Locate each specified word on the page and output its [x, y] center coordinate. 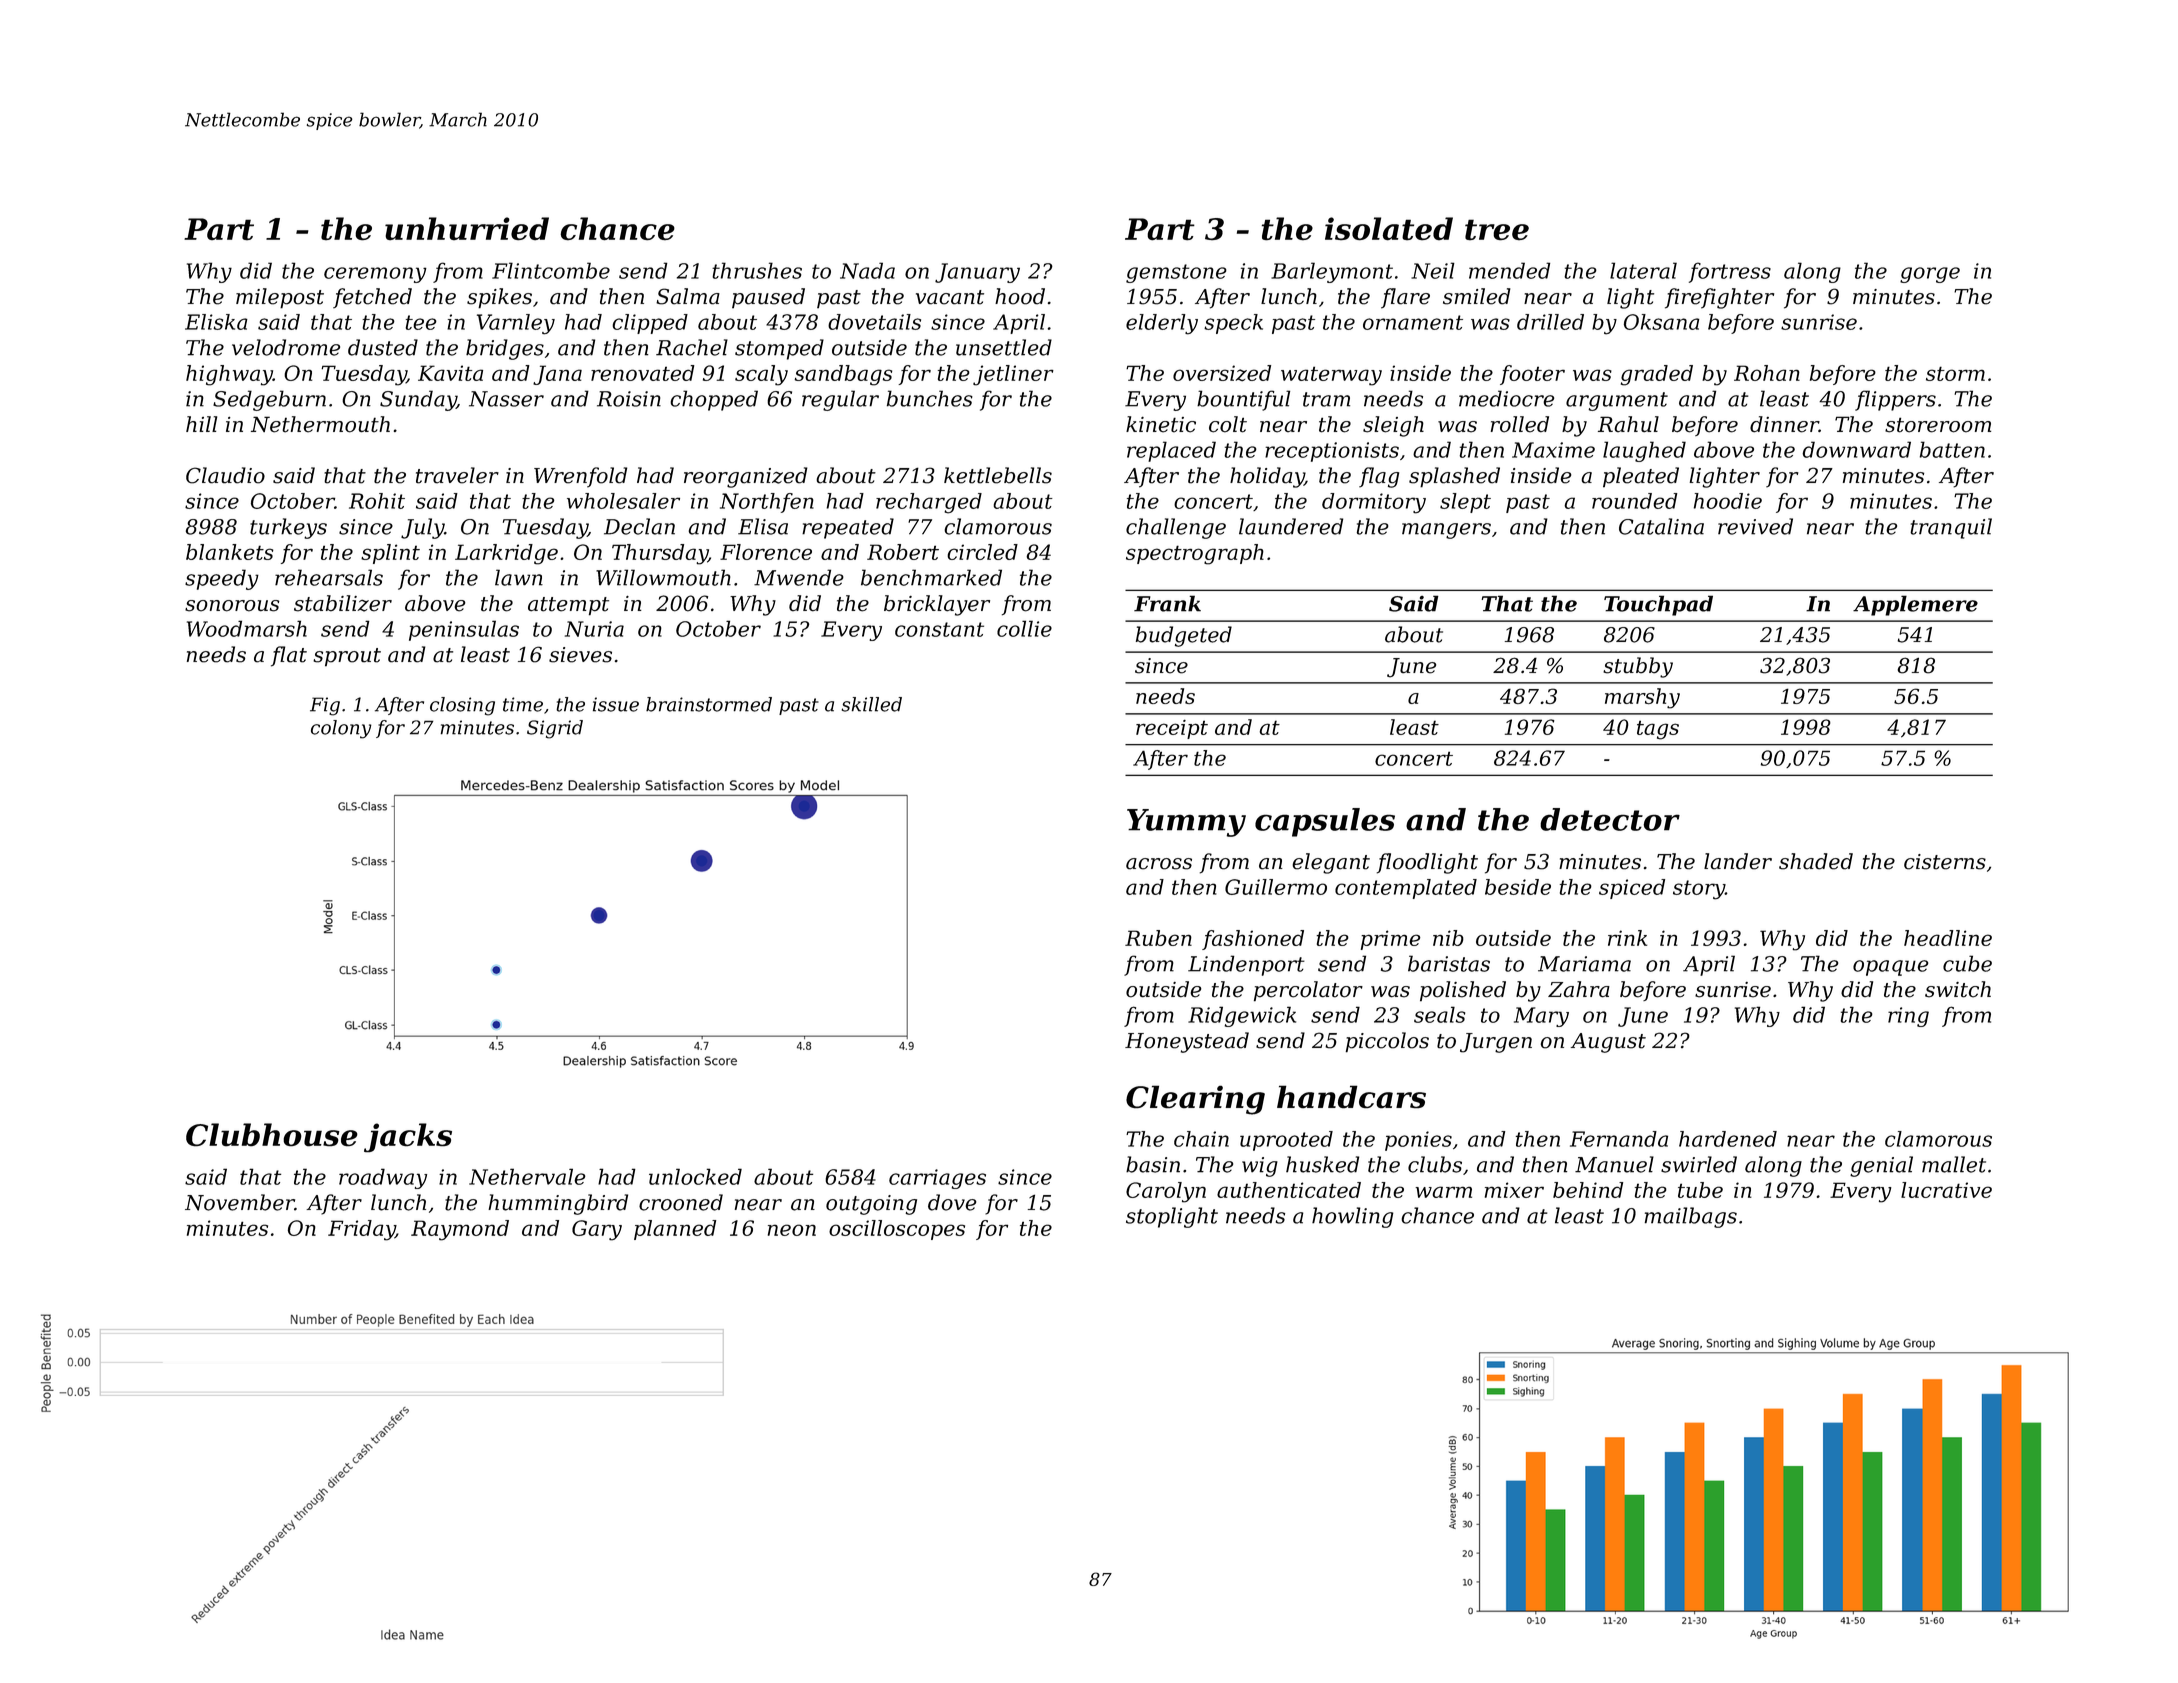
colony [341, 729]
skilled [872, 704]
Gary [597, 1230]
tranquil [1951, 528]
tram [1326, 399]
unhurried [467, 229]
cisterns [1945, 862]
